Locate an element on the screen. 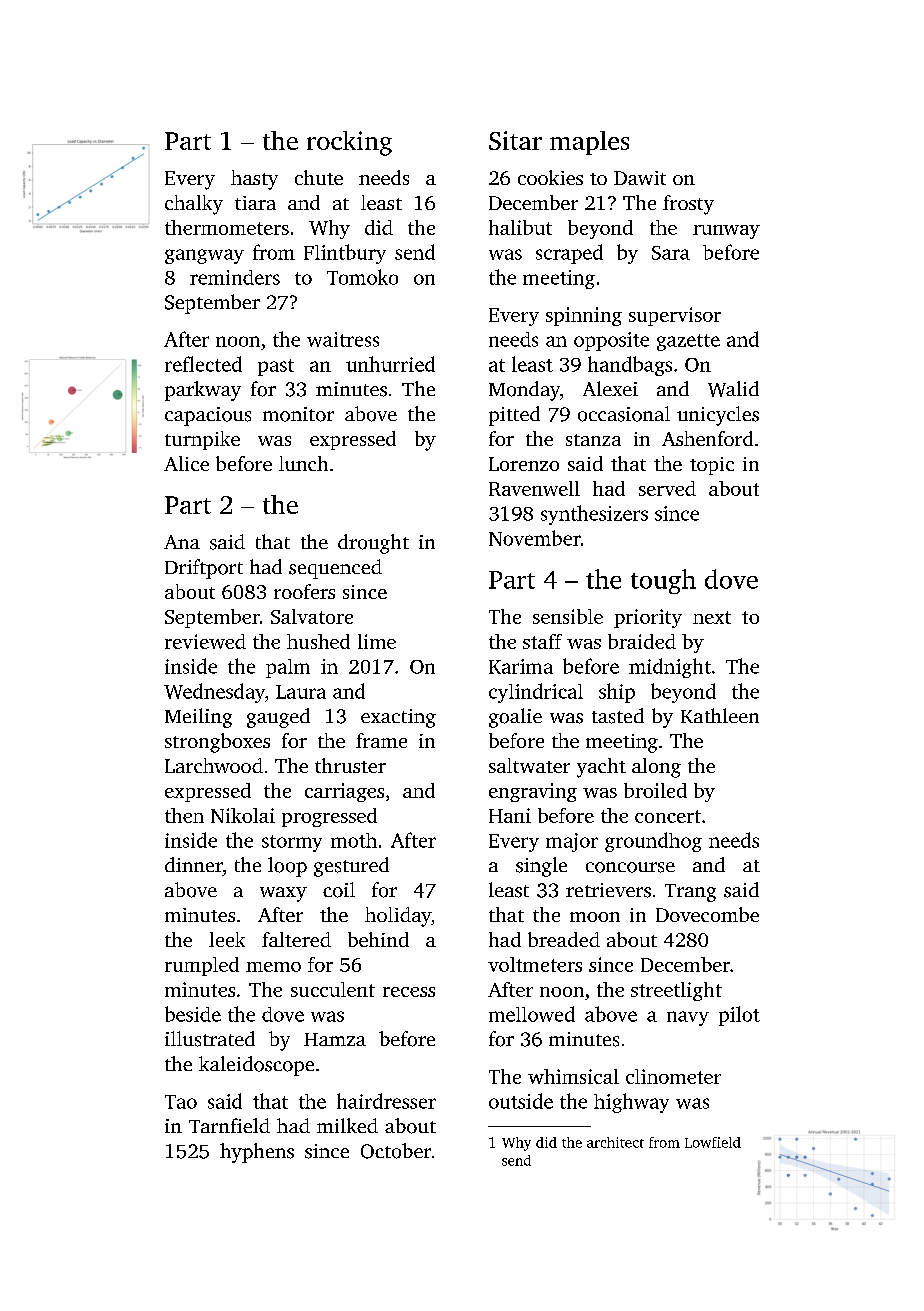 The width and height of the screenshot is (924, 1311). lime is located at coordinates (377, 641).
